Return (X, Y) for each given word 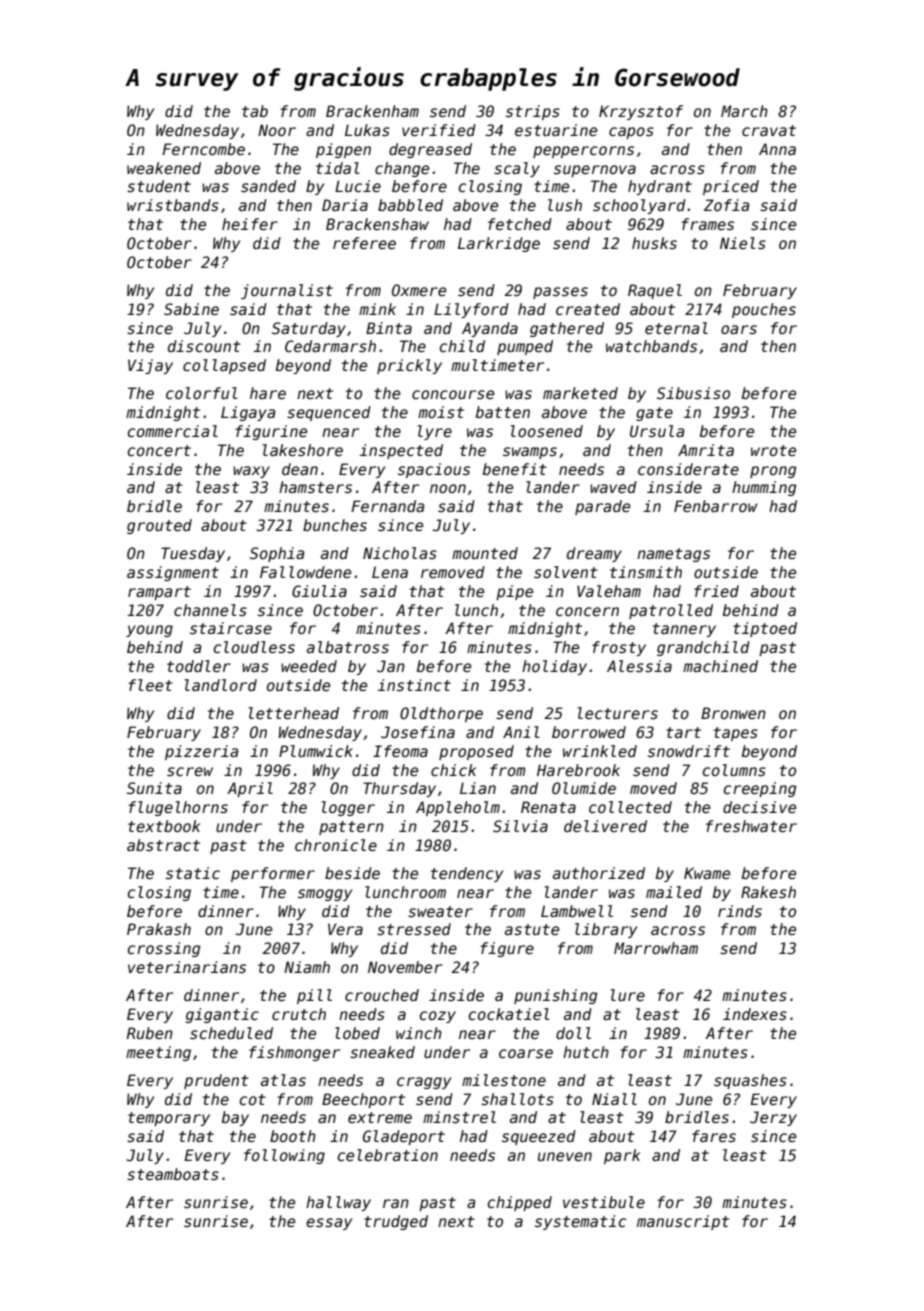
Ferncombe (203, 149)
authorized (599, 873)
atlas (283, 1080)
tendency (467, 874)
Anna (777, 149)
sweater (440, 911)
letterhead (294, 713)
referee (364, 243)
